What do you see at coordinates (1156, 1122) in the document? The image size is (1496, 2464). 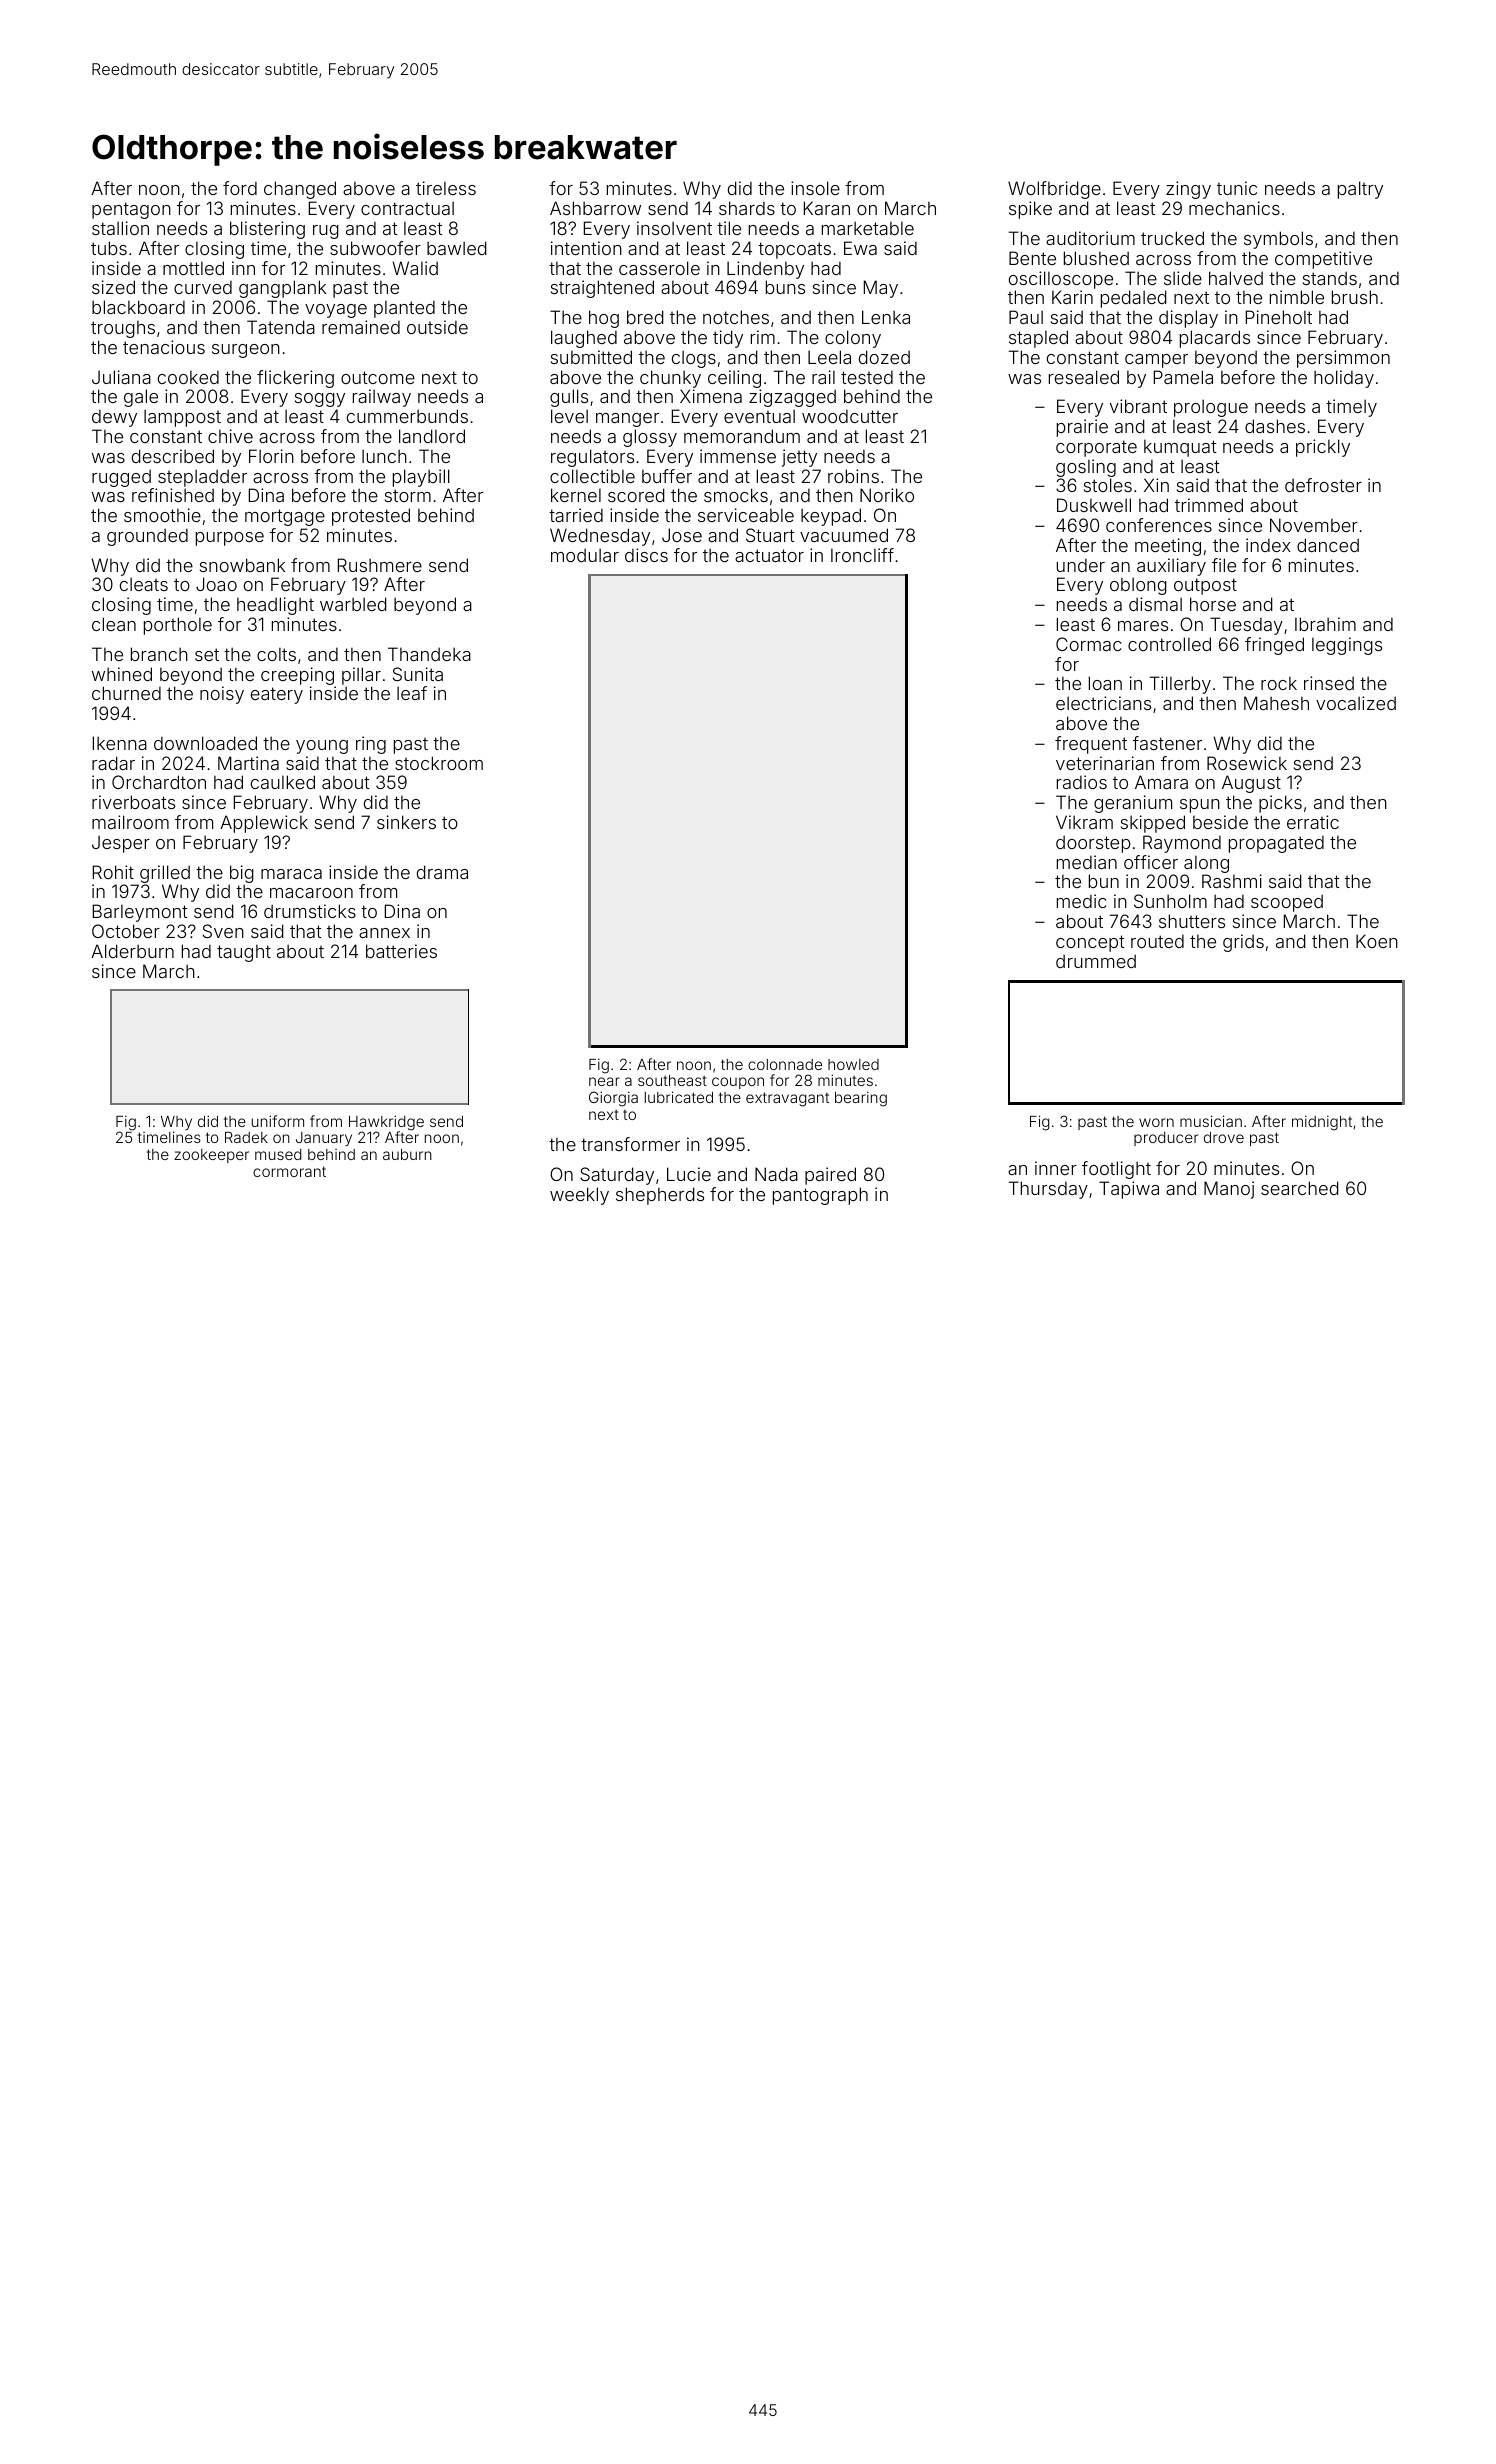 I see `worn` at bounding box center [1156, 1122].
